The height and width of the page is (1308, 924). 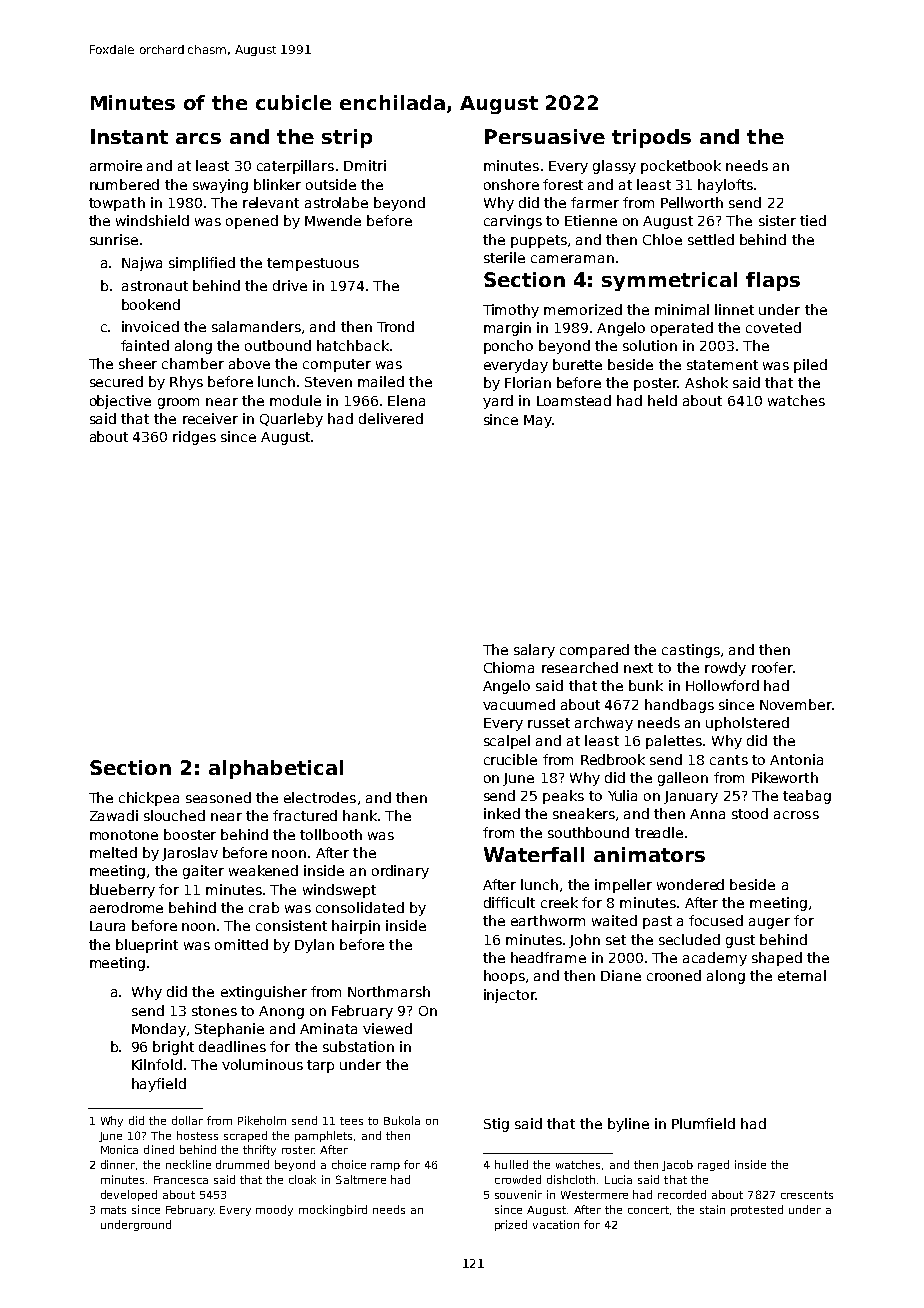 I want to click on handbags, so click(x=679, y=706).
